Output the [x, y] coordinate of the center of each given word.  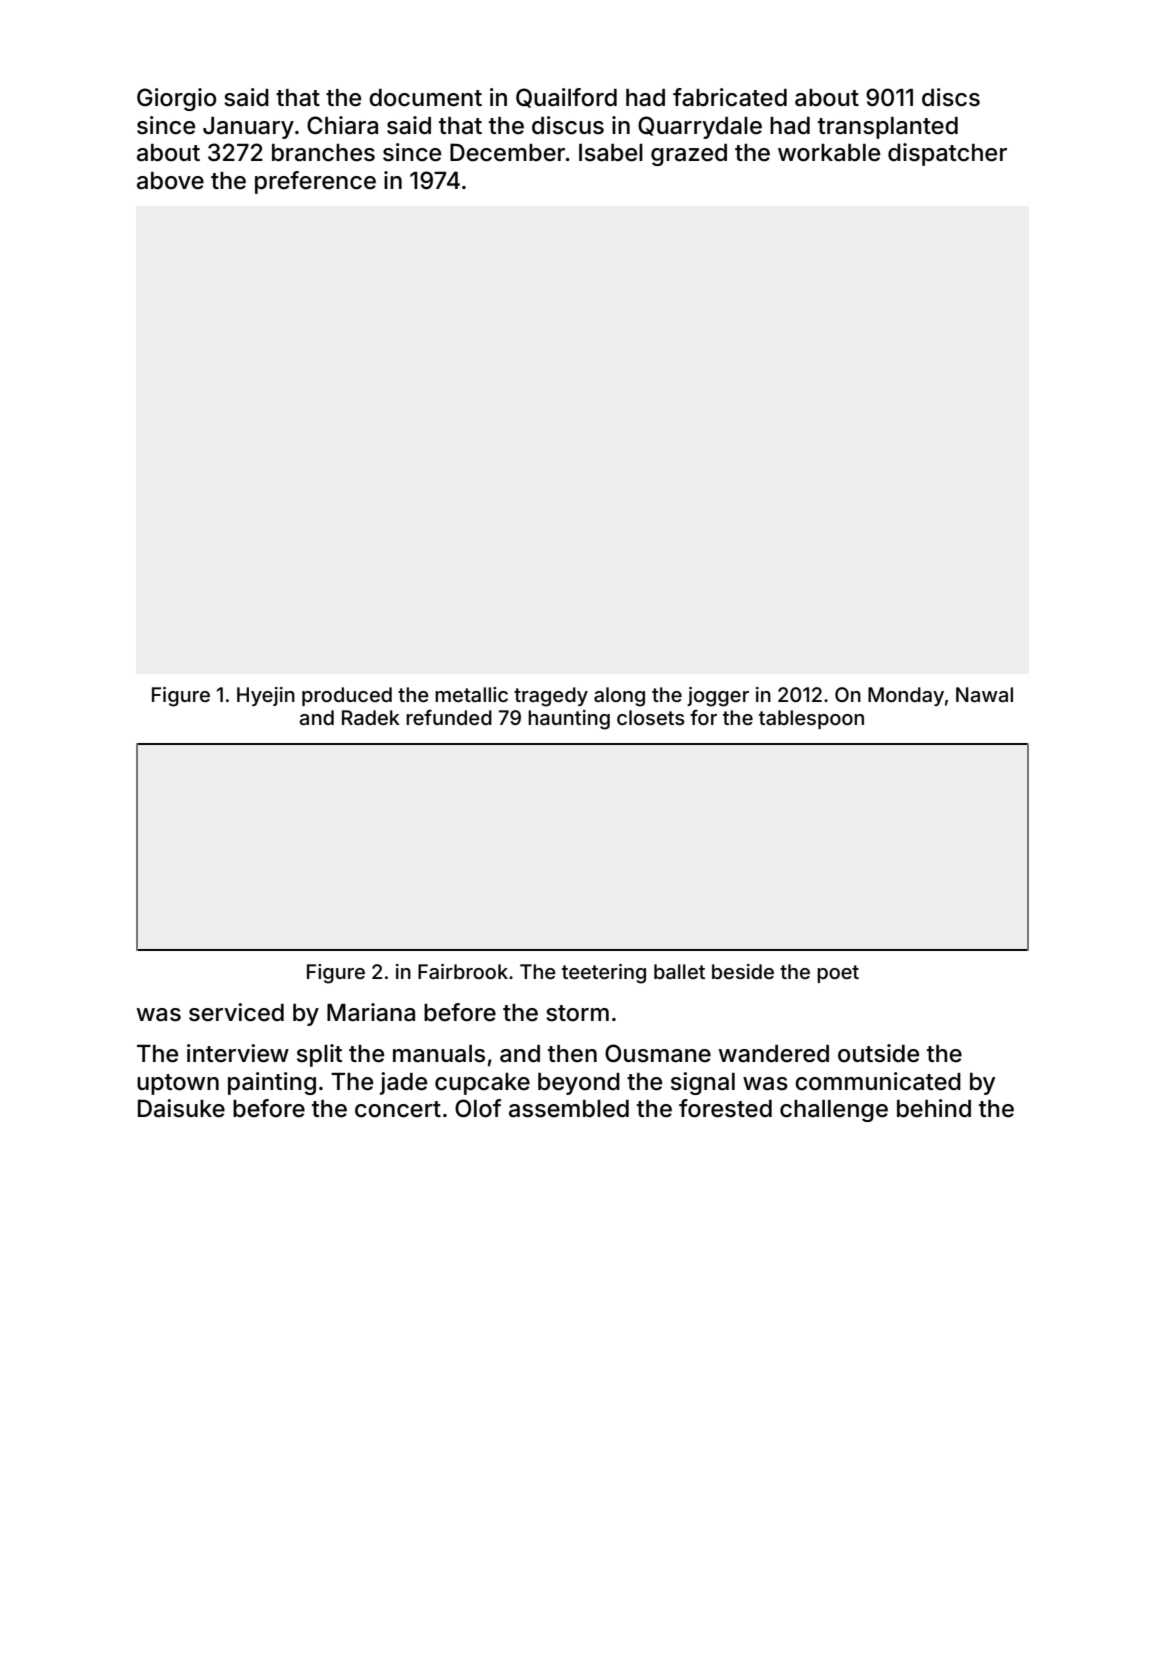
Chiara [342, 125]
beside [743, 971]
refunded [449, 717]
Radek [371, 717]
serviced [236, 1012]
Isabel [611, 153]
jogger [718, 697]
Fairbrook [463, 971]
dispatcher [947, 154]
